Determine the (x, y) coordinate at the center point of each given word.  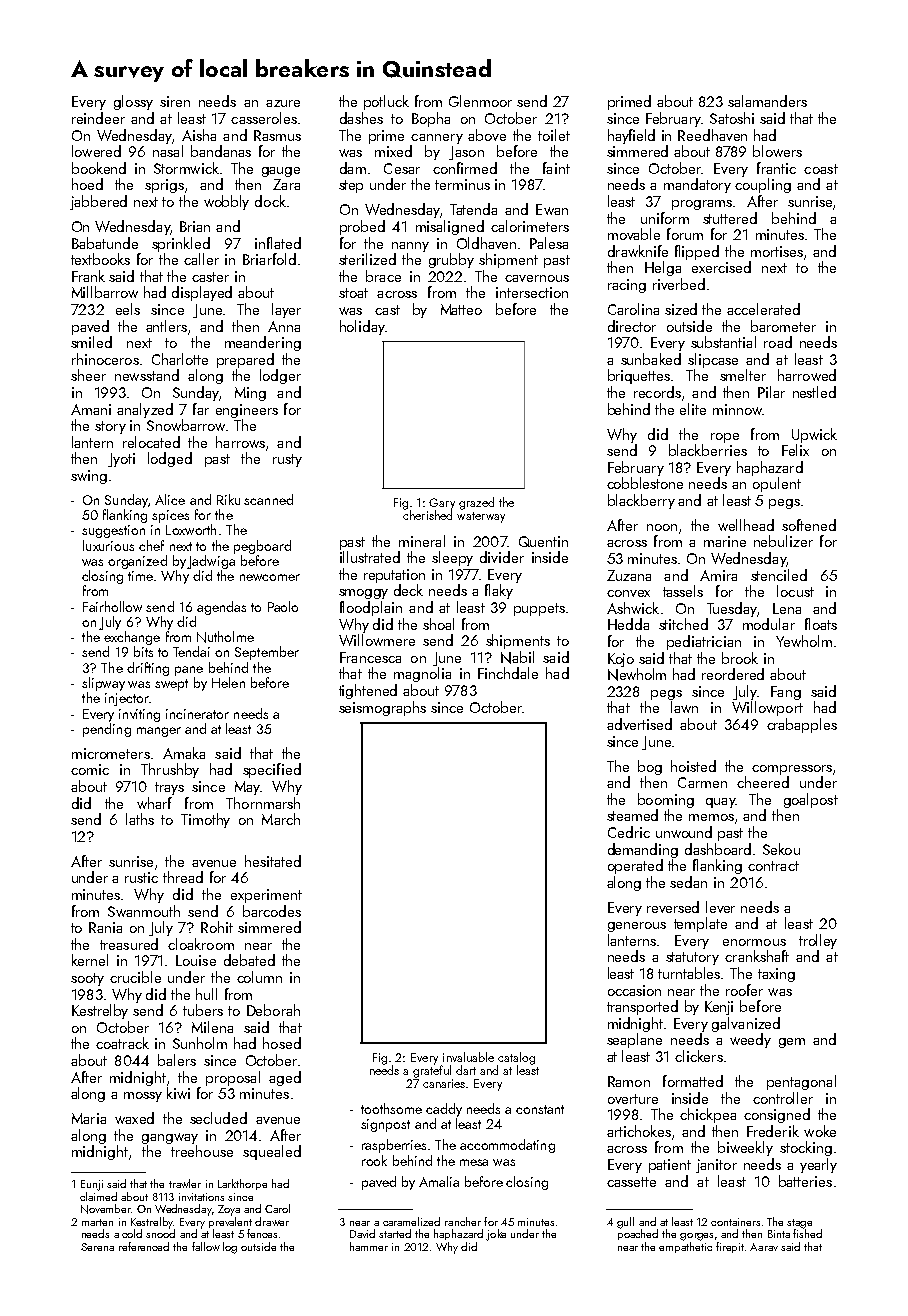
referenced (144, 1246)
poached (638, 1234)
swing (89, 477)
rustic (141, 877)
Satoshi (732, 118)
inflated (278, 243)
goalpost (811, 800)
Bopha (431, 119)
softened (809, 525)
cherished (427, 515)
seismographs (382, 708)
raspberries (394, 1146)
